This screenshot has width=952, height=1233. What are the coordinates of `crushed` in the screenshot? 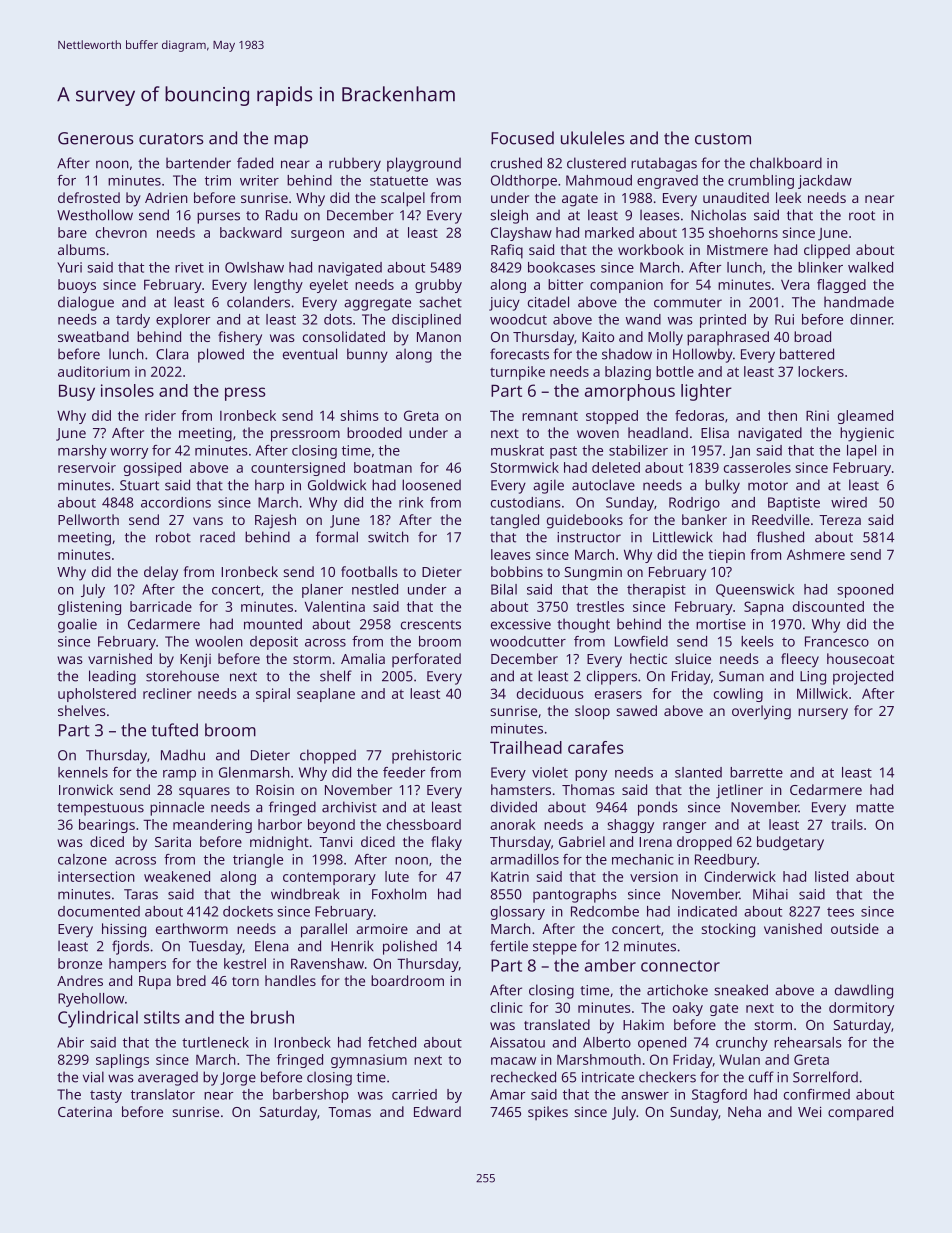 It's located at (516, 163).
